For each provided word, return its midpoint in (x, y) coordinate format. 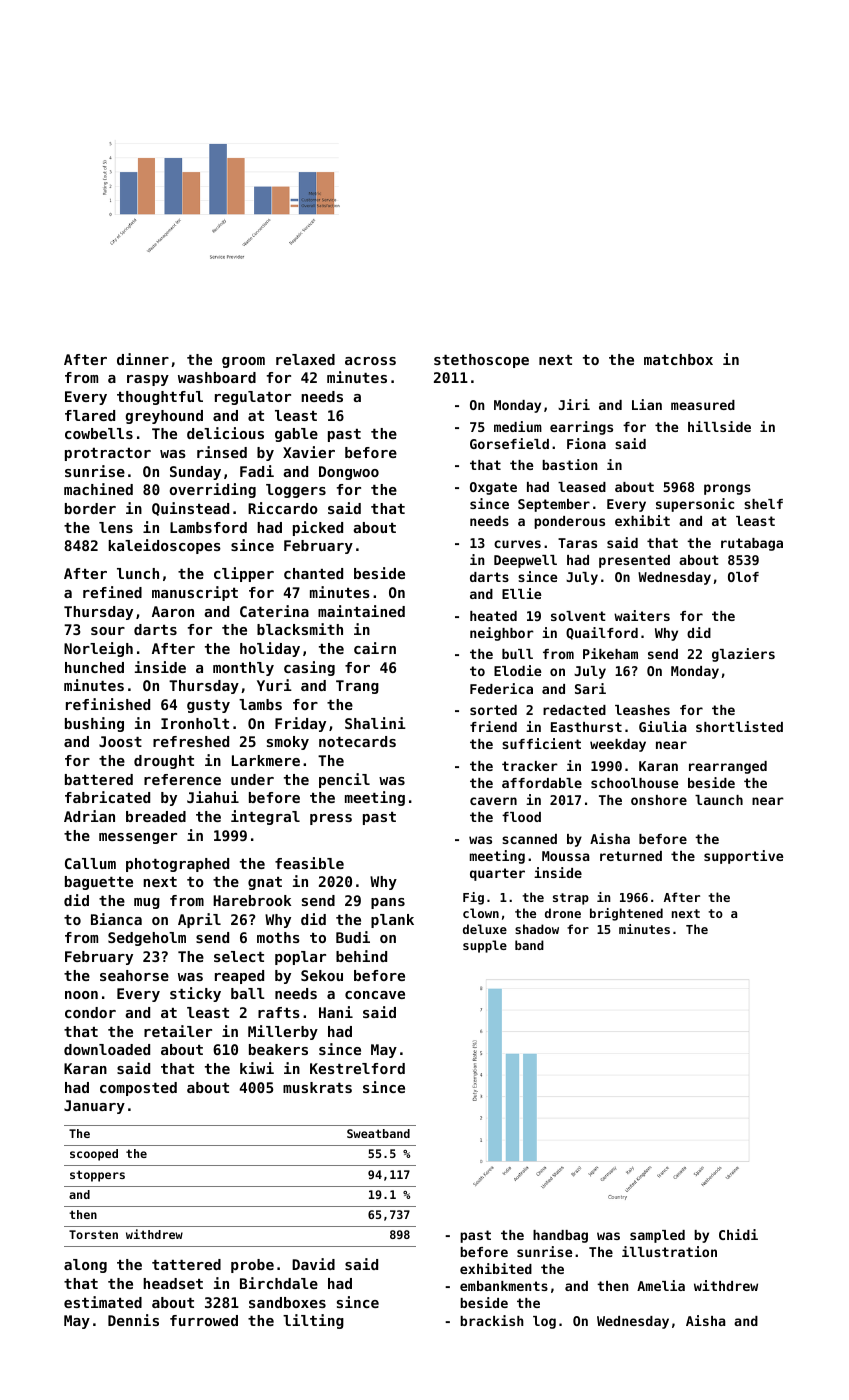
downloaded (107, 1049)
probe (252, 1266)
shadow (537, 929)
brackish (492, 1320)
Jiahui (213, 797)
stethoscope (481, 361)
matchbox (678, 359)
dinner (143, 359)
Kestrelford (357, 1068)
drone (563, 913)
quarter (497, 874)
